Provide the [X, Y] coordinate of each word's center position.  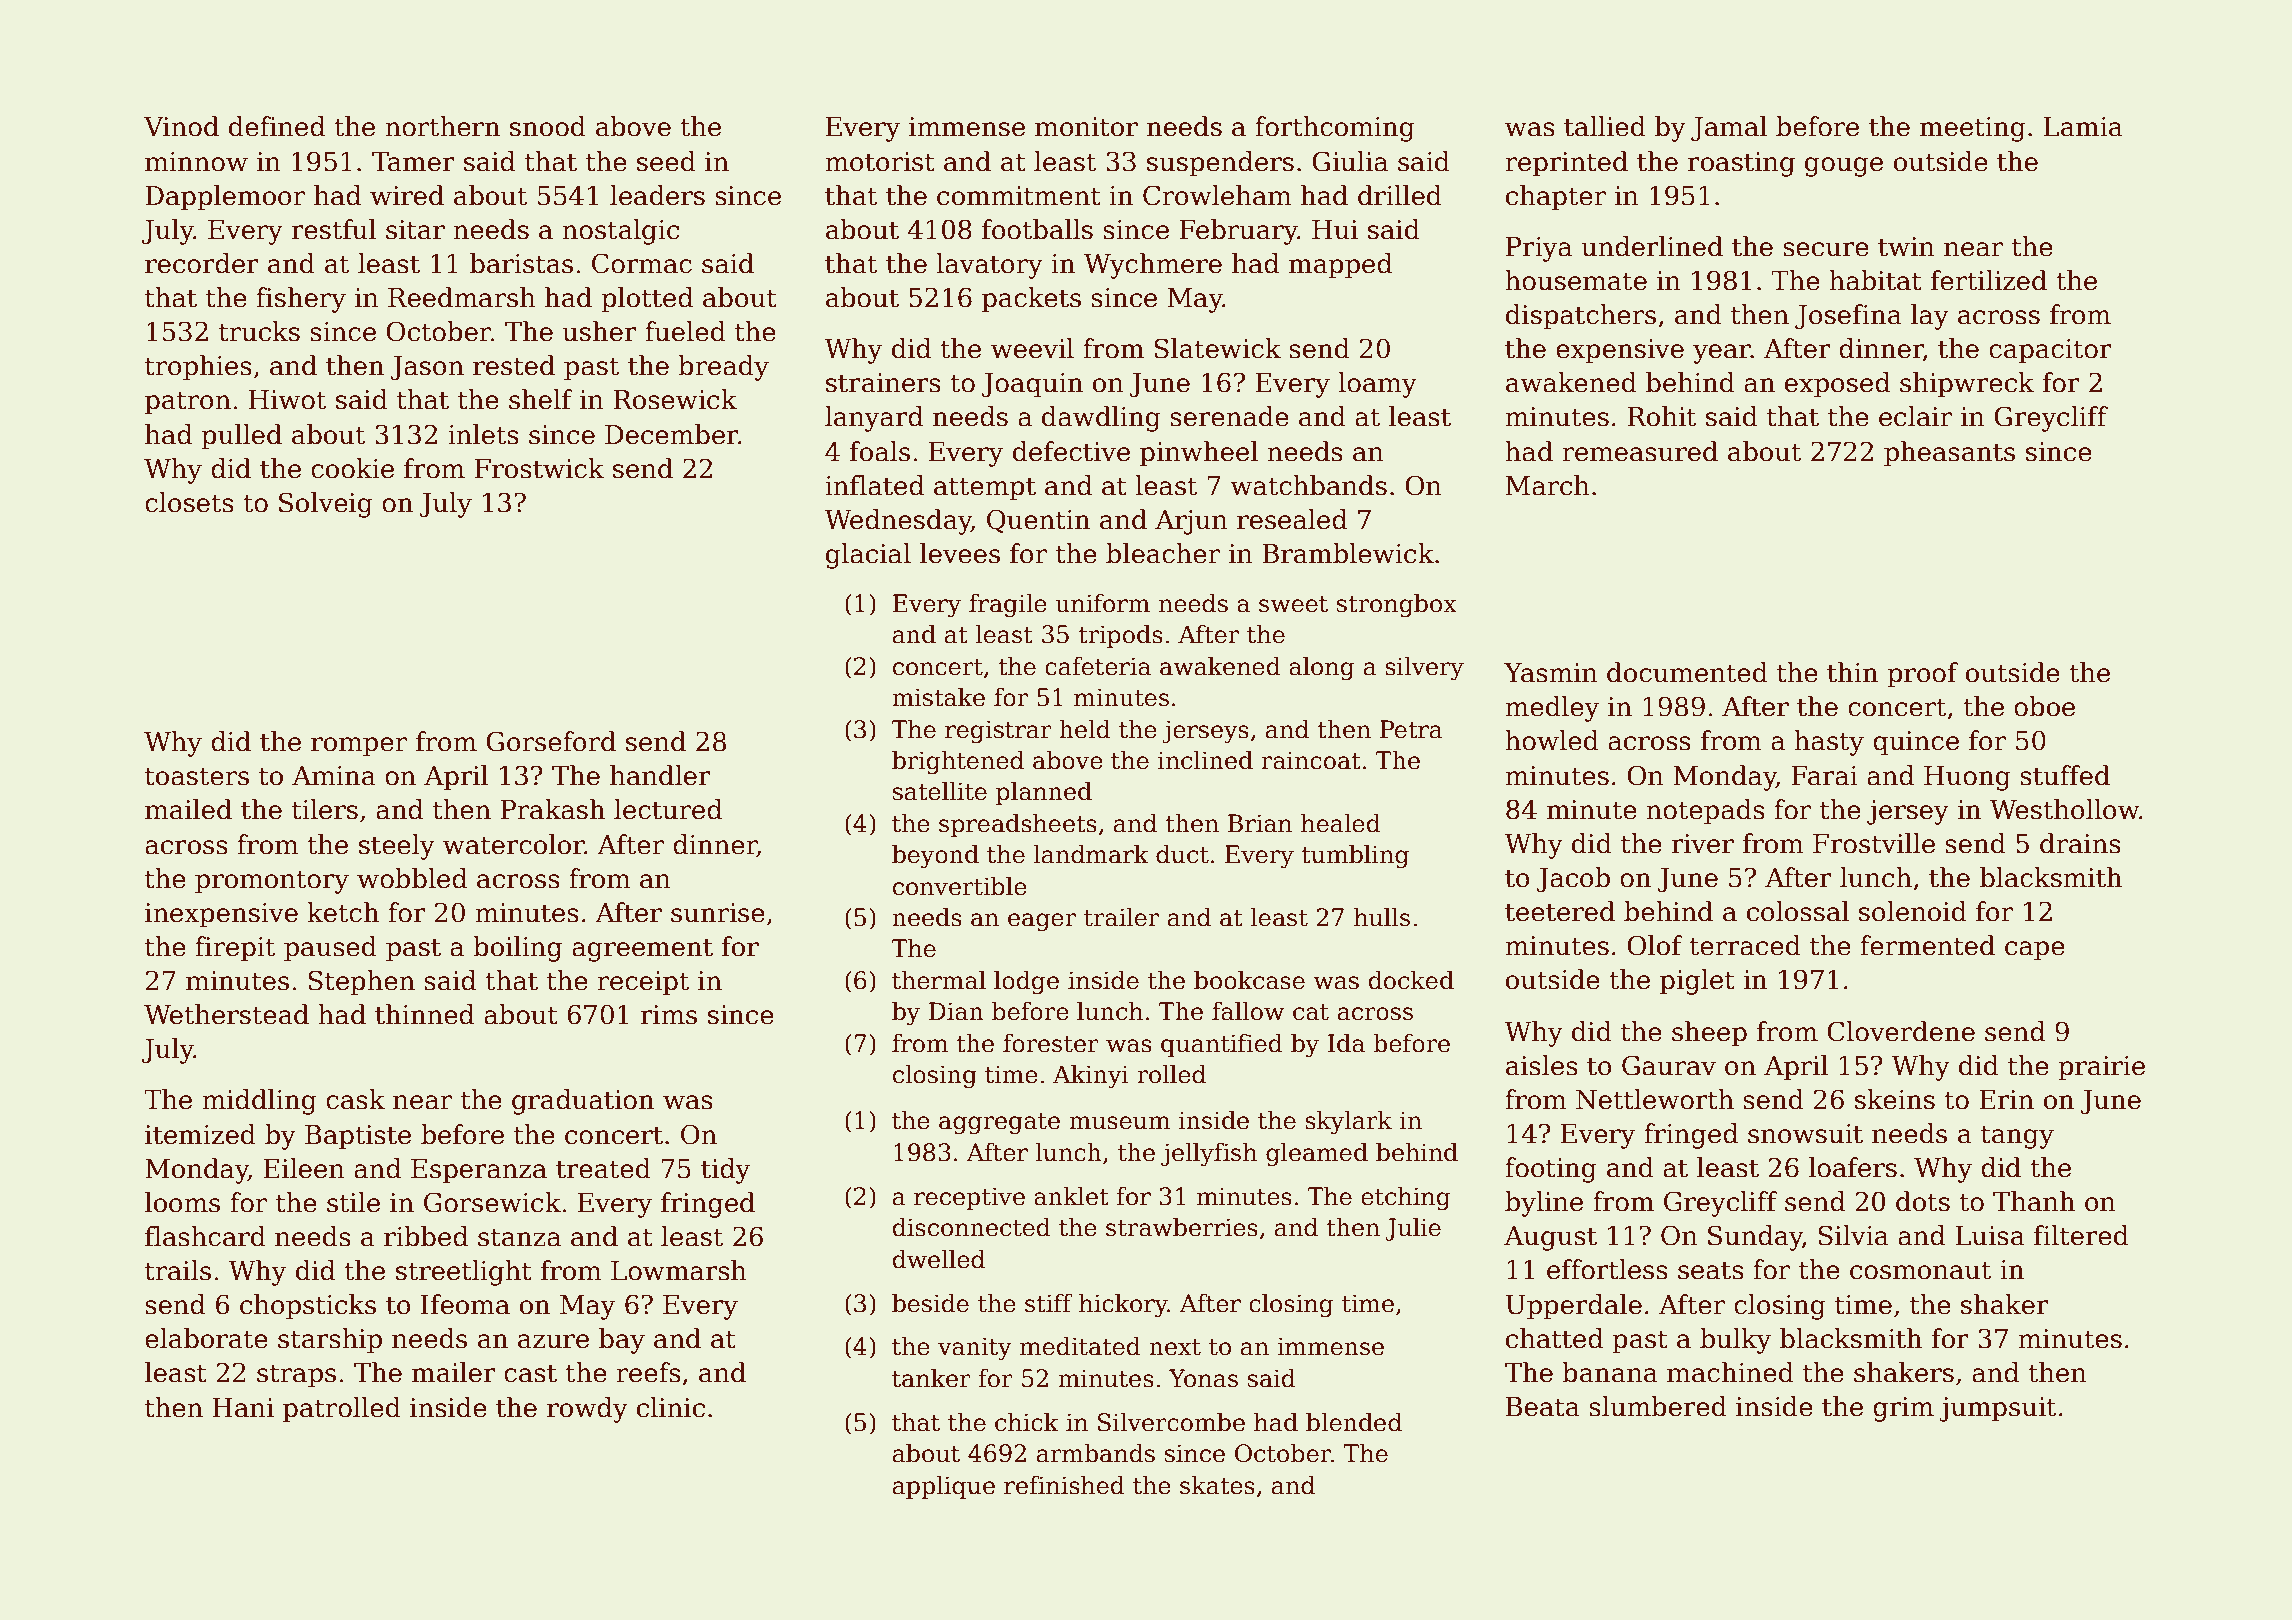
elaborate [206, 1338]
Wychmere [1153, 266]
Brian [1260, 823]
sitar [415, 230]
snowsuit [1805, 1134]
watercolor [514, 844]
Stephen [362, 983]
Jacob [1573, 880]
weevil [1032, 348]
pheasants [1949, 454]
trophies [198, 368]
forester [1051, 1043]
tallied [1605, 126]
